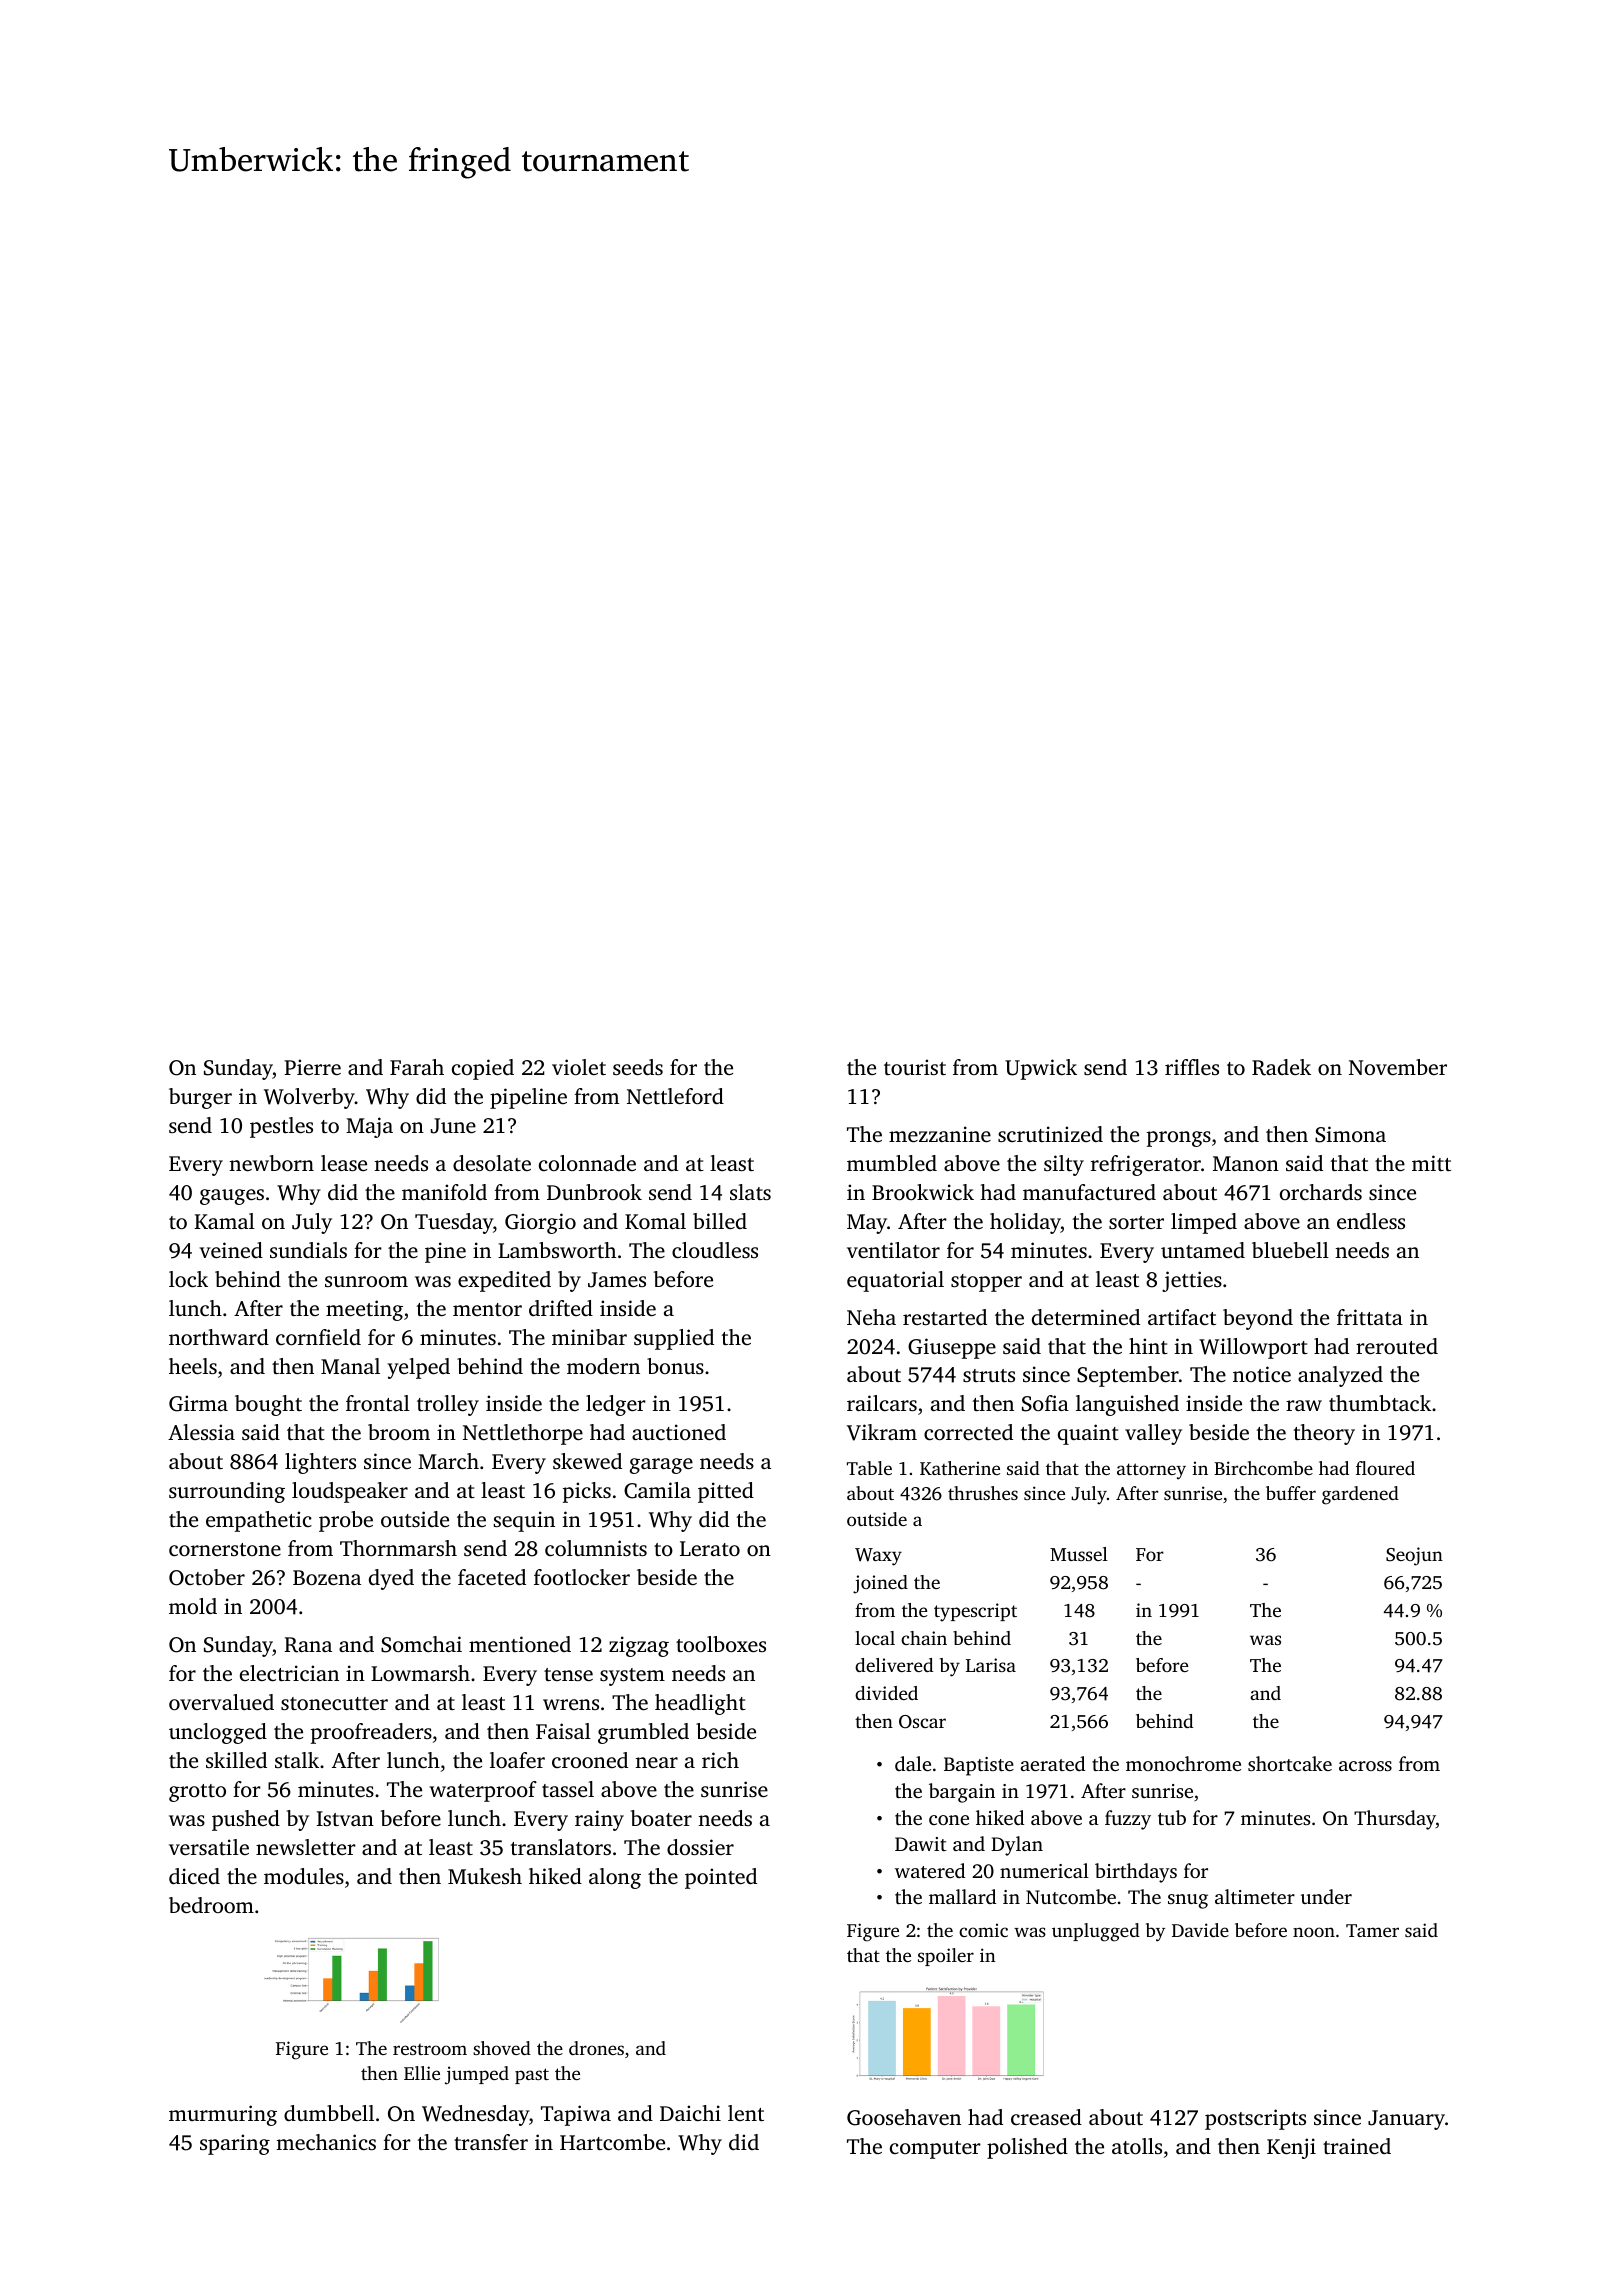 Image resolution: width=1620 pixels, height=2292 pixels. I want to click on Radek, so click(1281, 1067).
